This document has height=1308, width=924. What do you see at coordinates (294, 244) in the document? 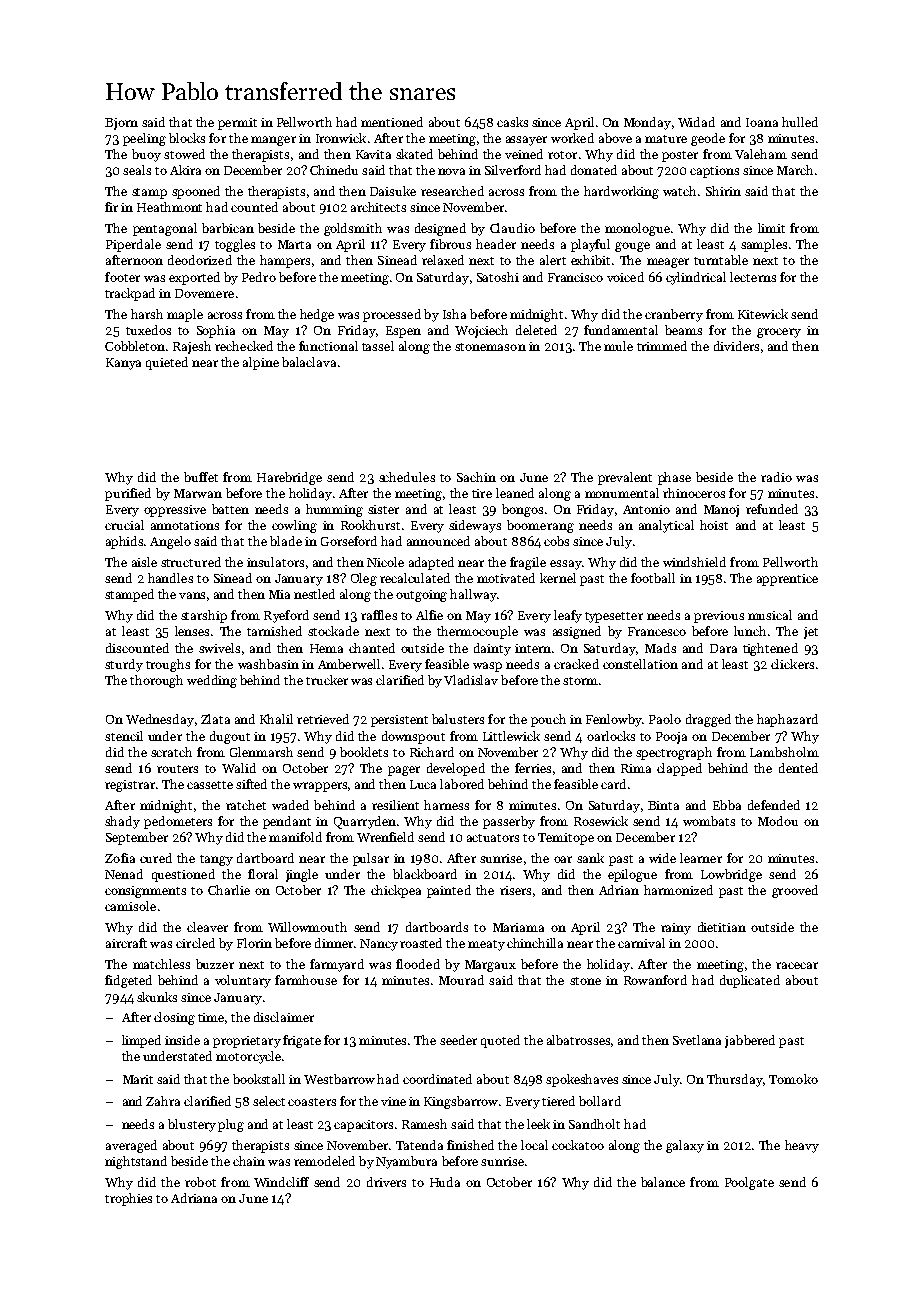
I see `Marta` at bounding box center [294, 244].
